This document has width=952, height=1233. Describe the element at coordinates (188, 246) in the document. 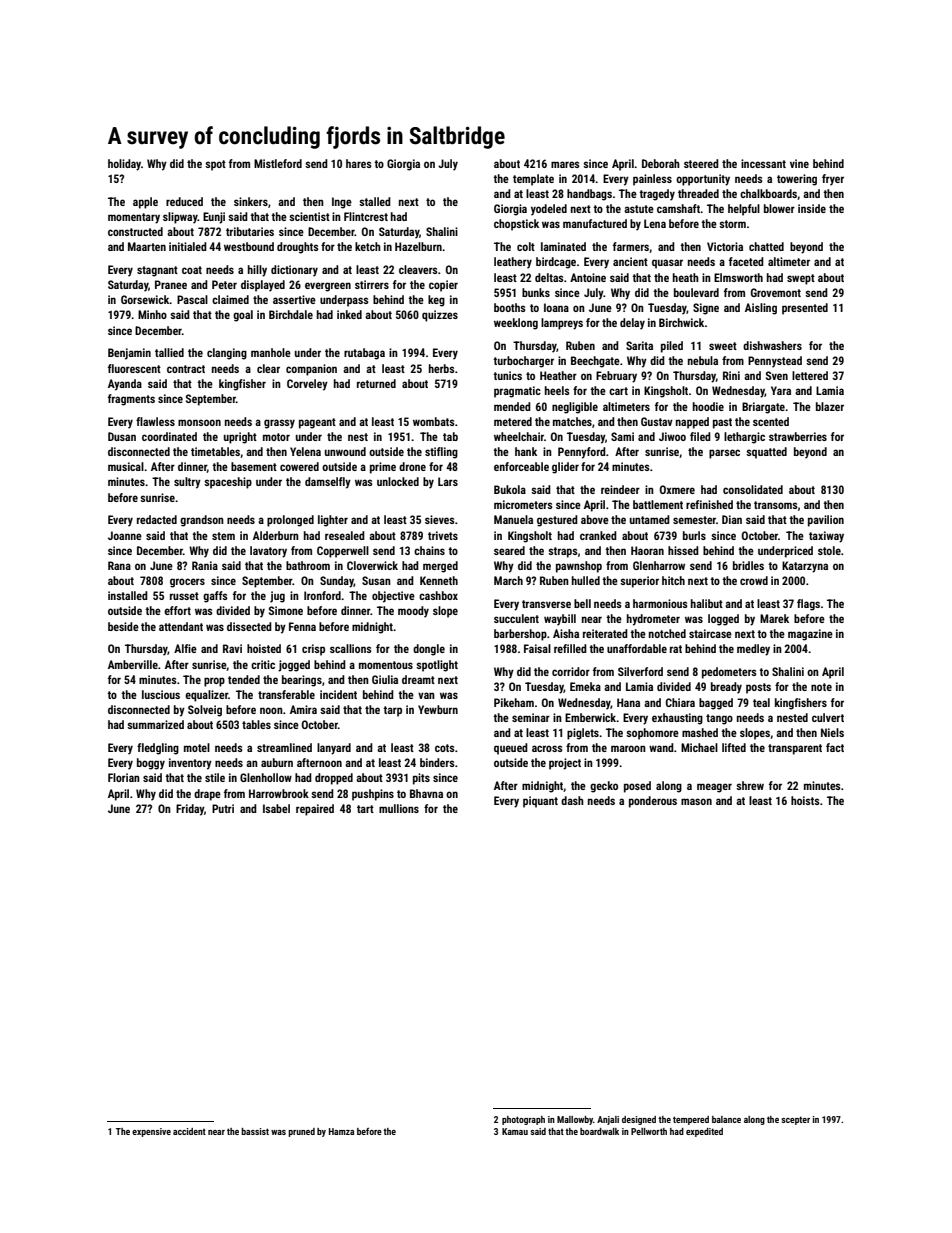

I see `initialed` at that location.
